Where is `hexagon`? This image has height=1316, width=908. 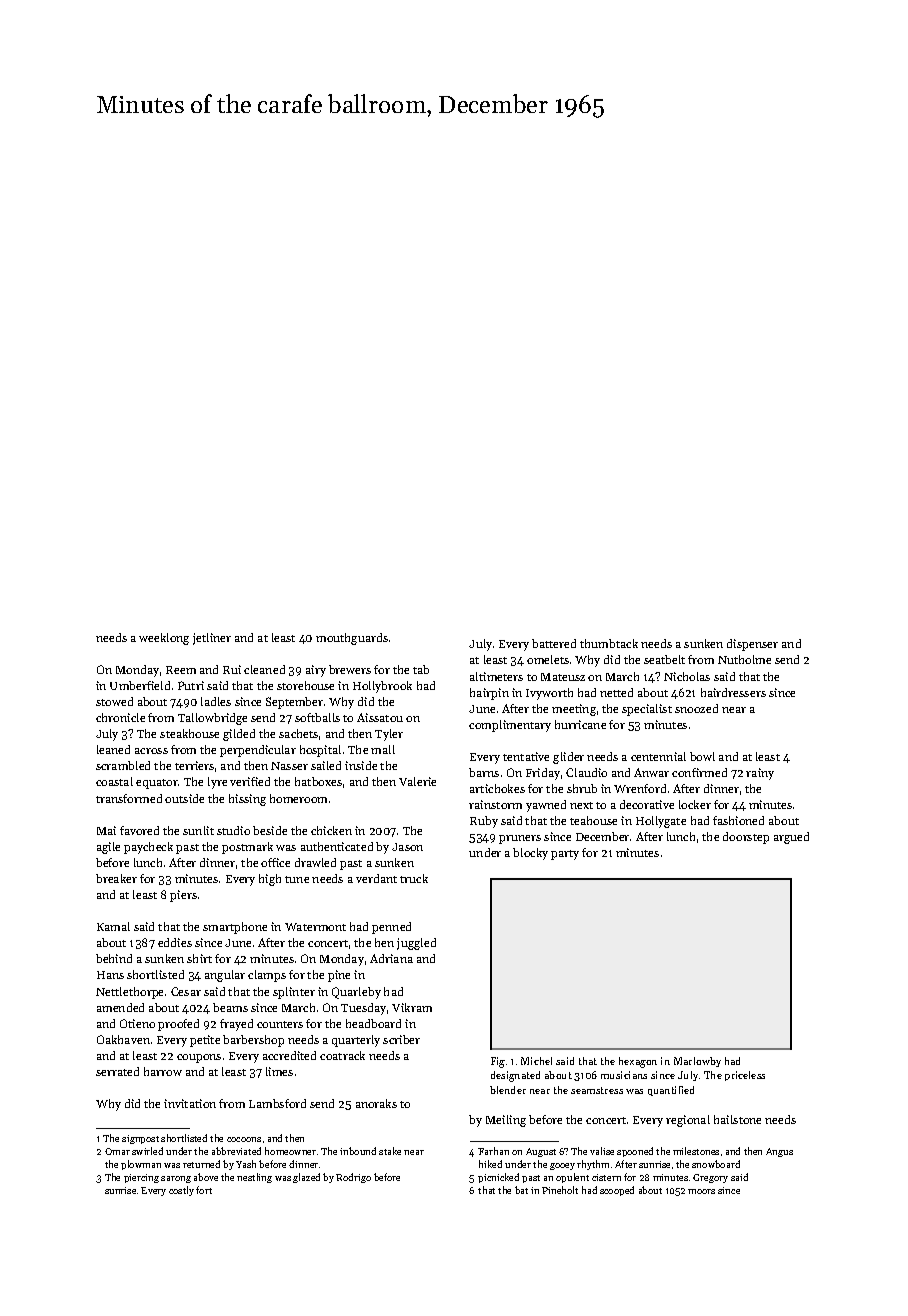 hexagon is located at coordinates (638, 1062).
